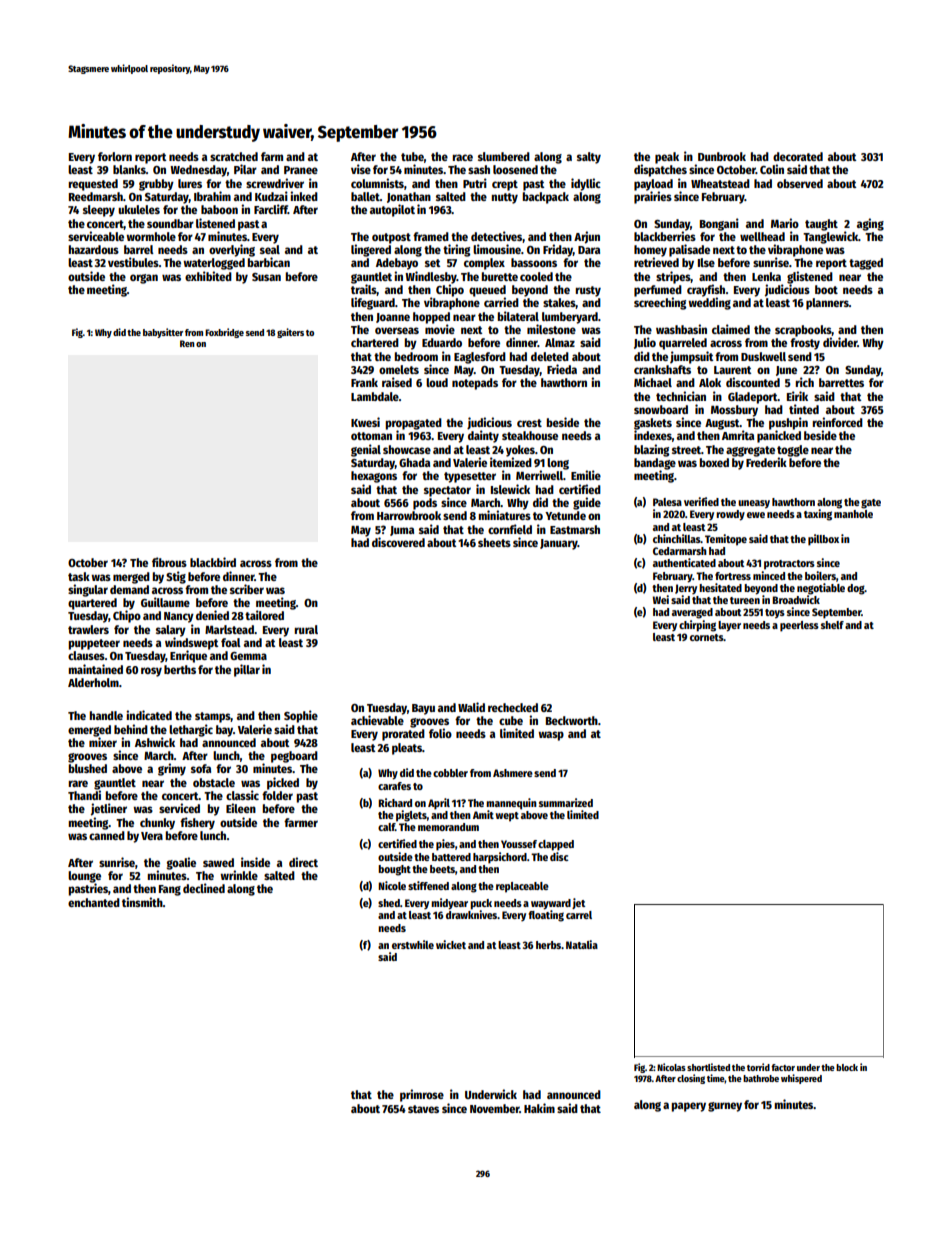  I want to click on calf, so click(386, 827).
